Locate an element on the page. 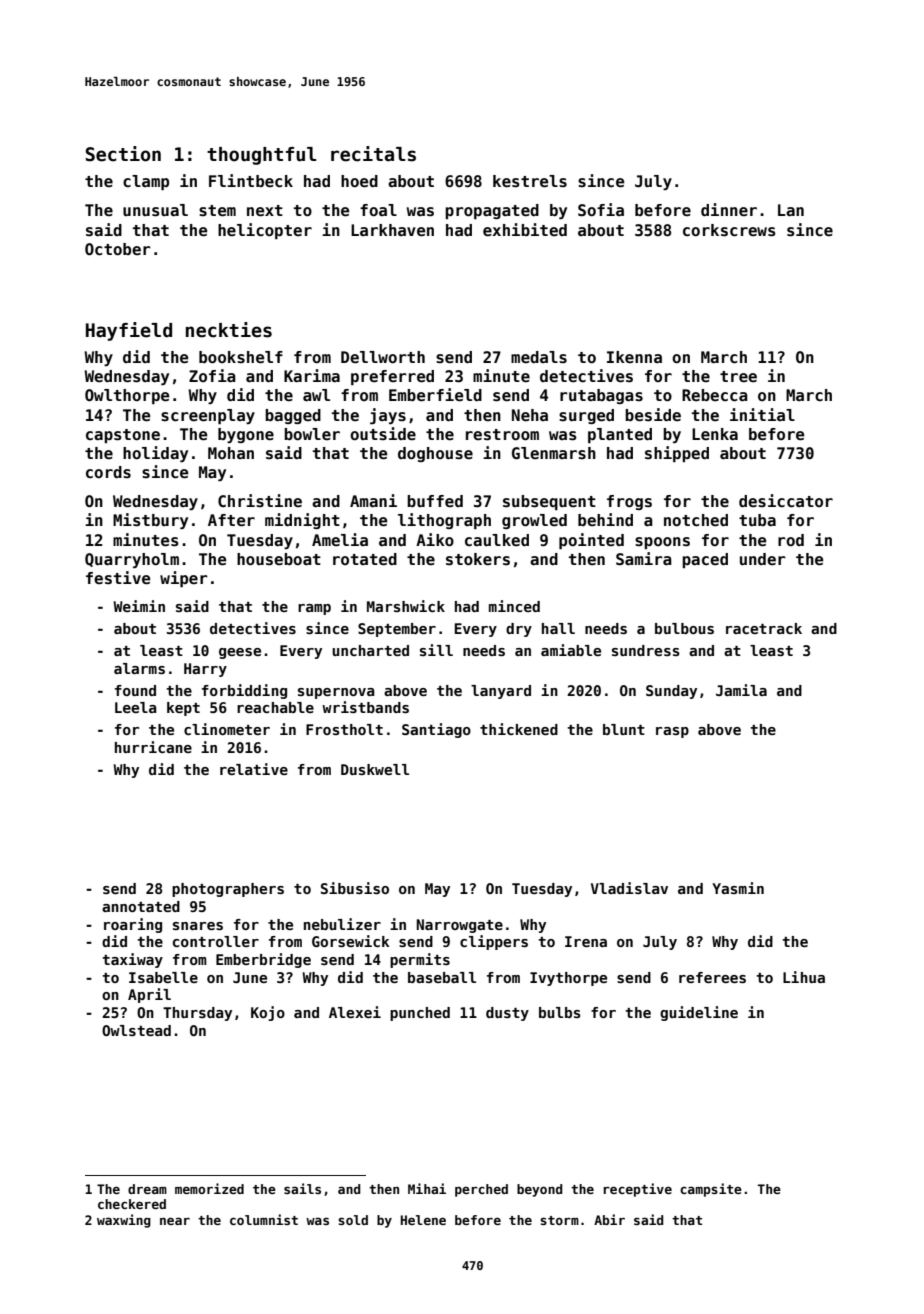 The height and width of the image is (1314, 924). Lihua is located at coordinates (804, 977).
